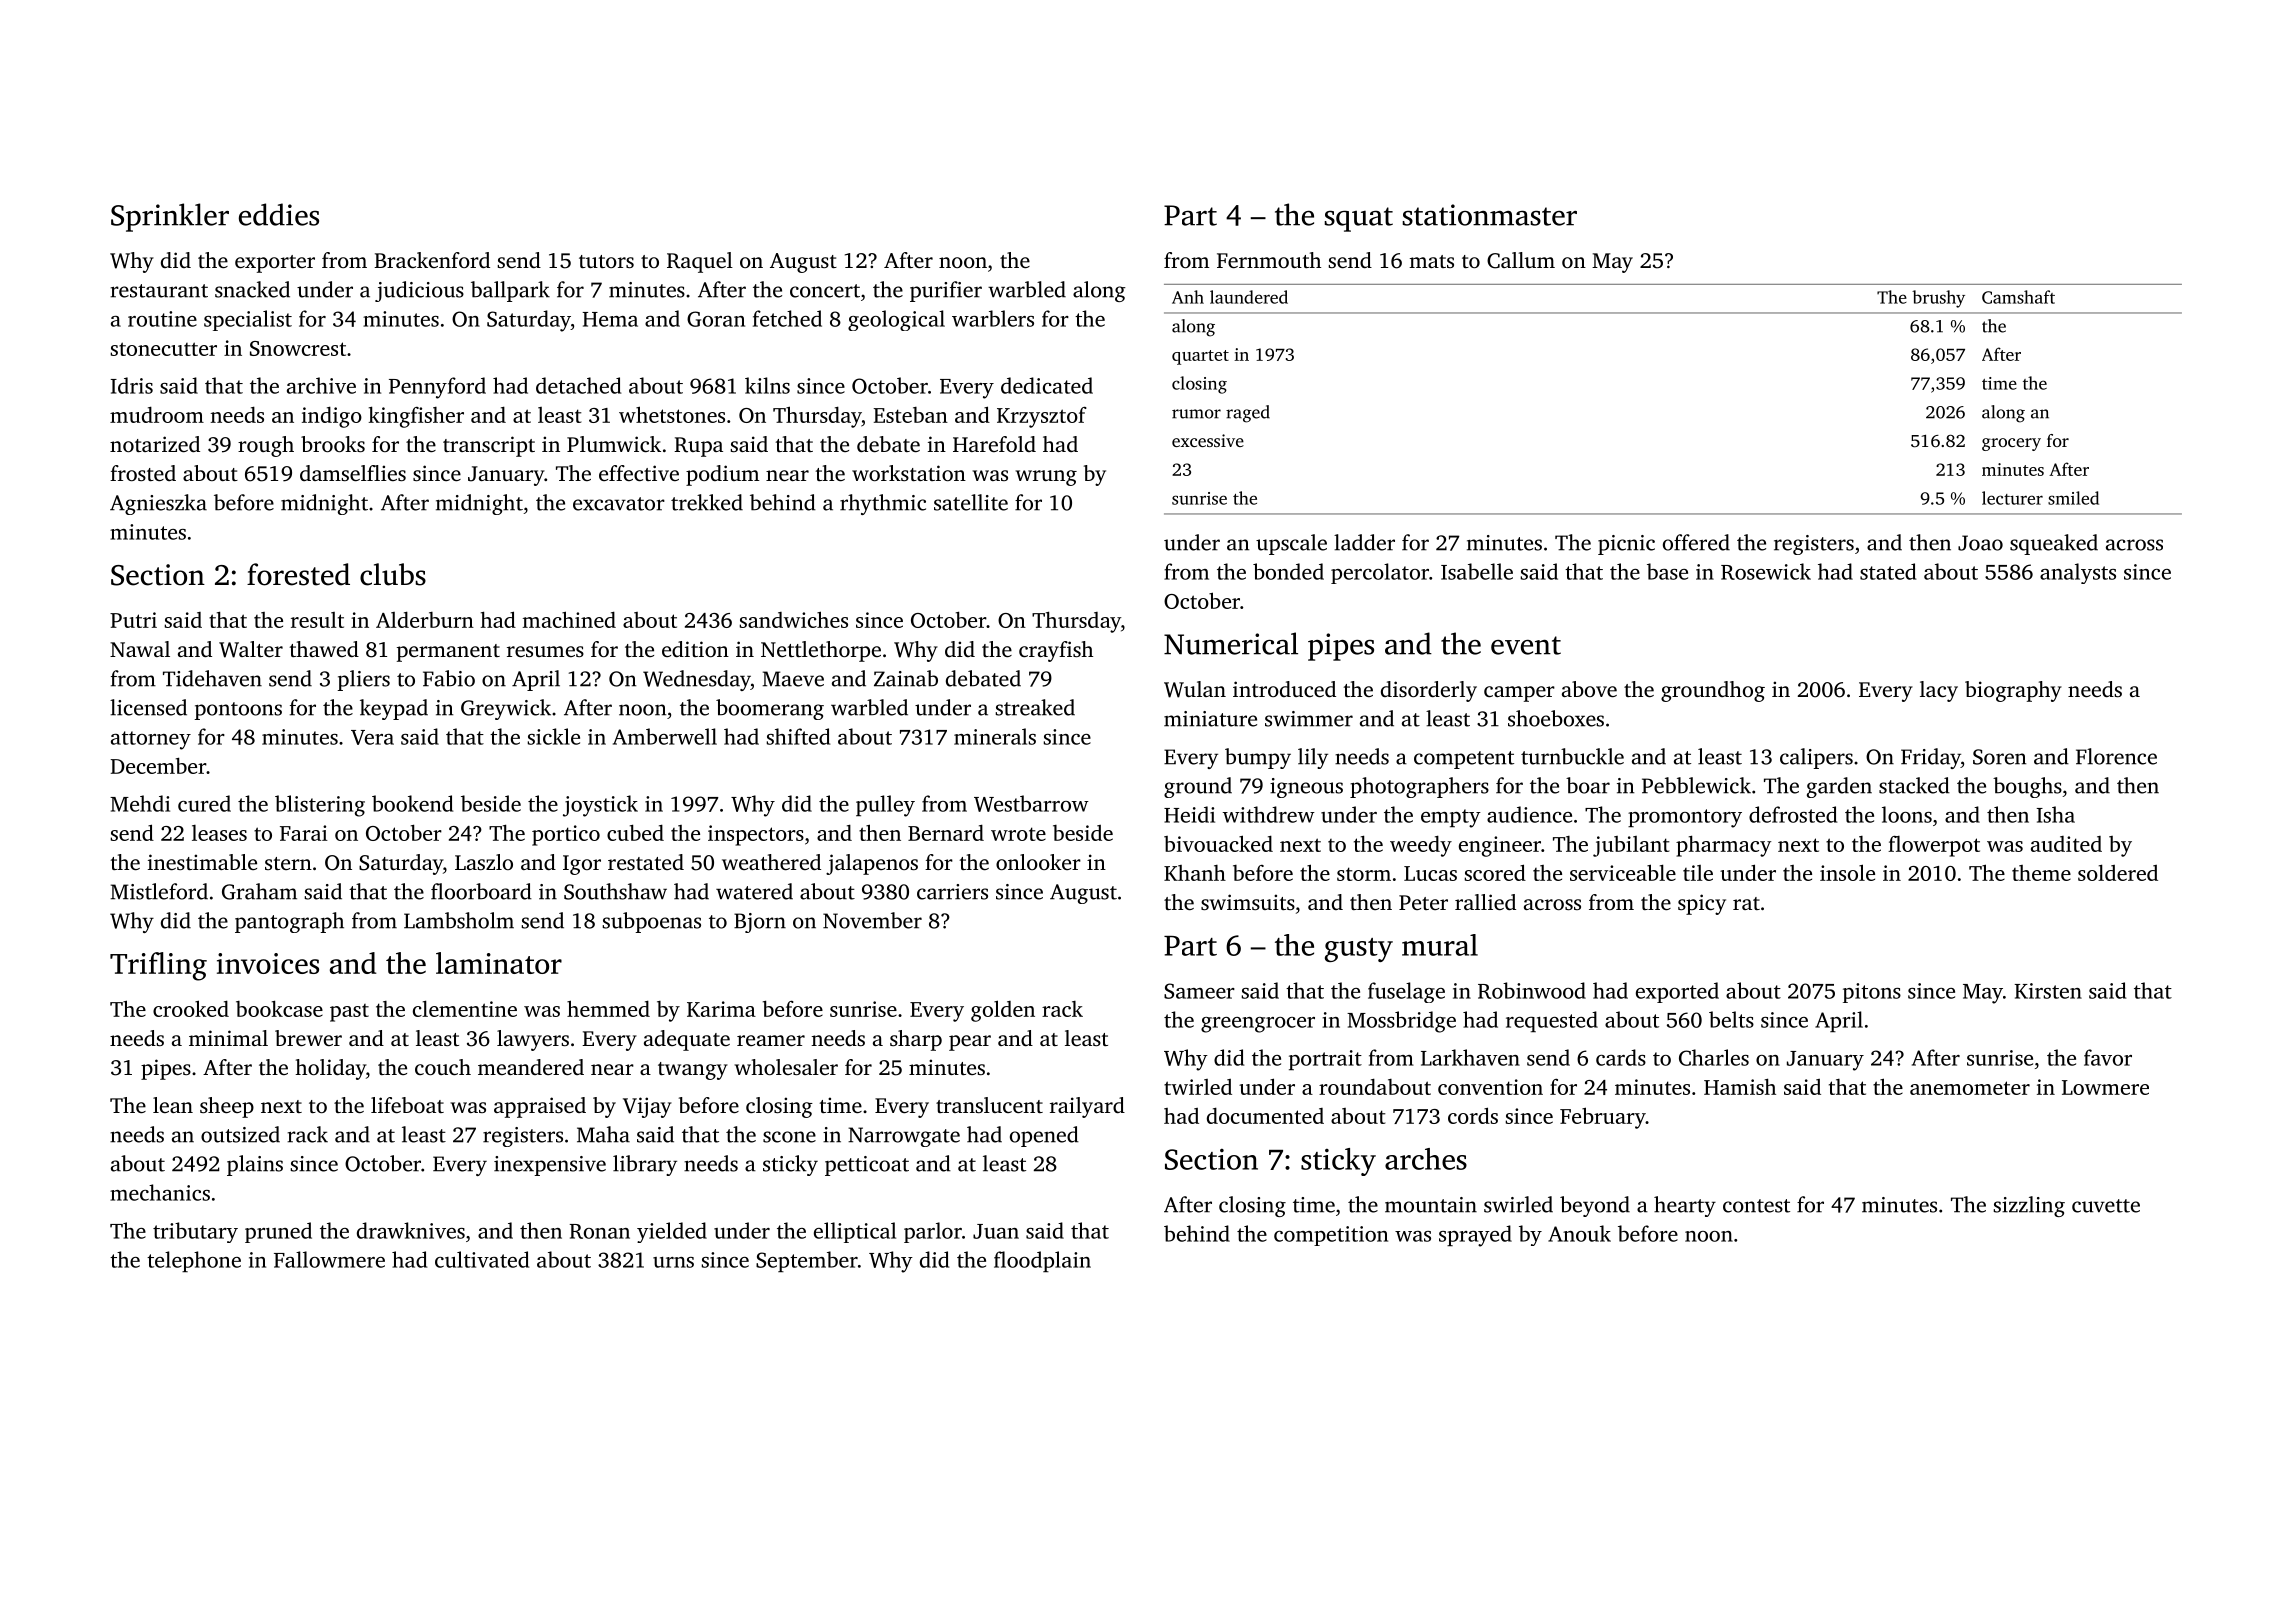  Describe the element at coordinates (1740, 1086) in the screenshot. I see `Hamish` at that location.
